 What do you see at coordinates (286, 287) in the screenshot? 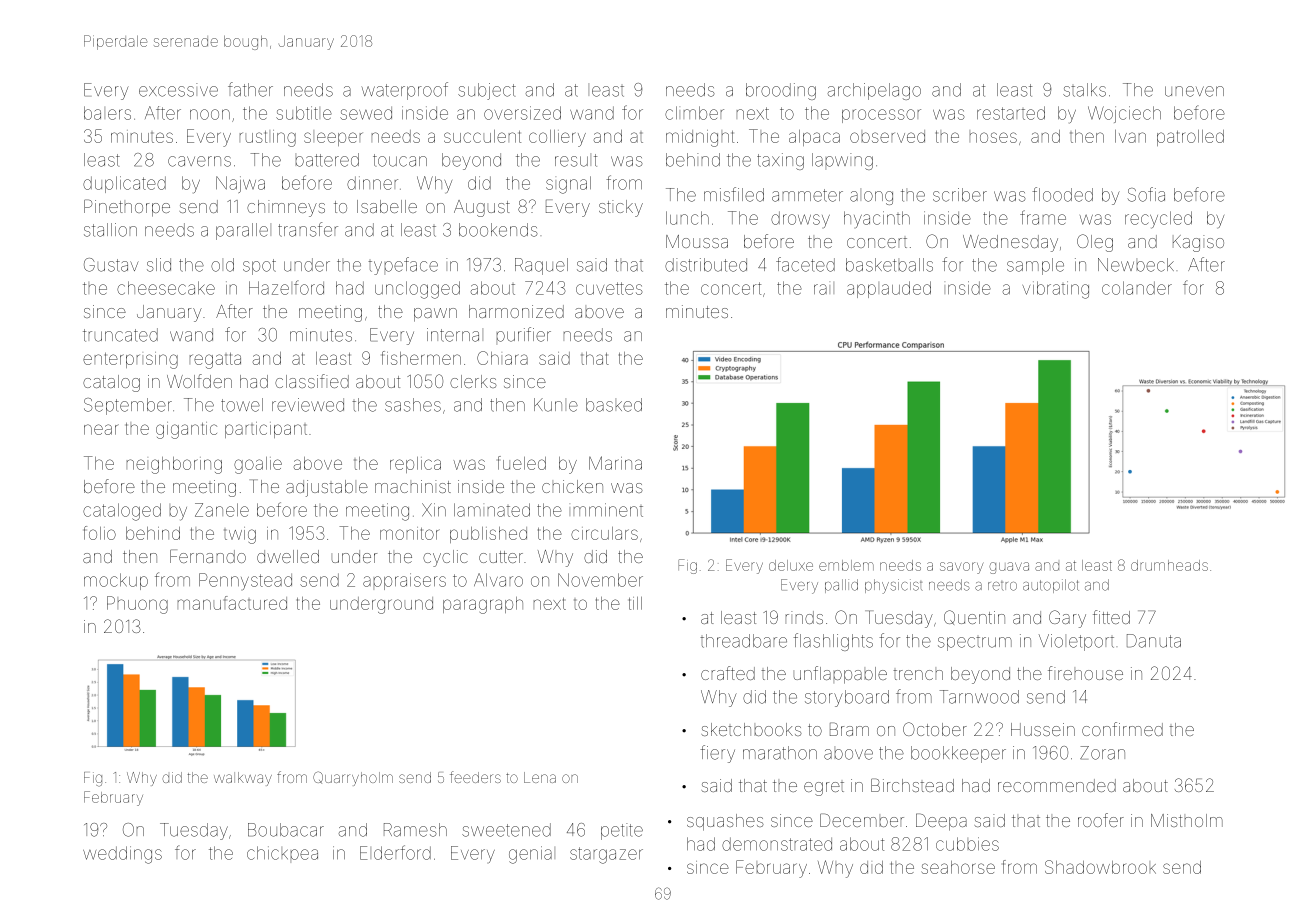
I see `Hazelford` at bounding box center [286, 287].
